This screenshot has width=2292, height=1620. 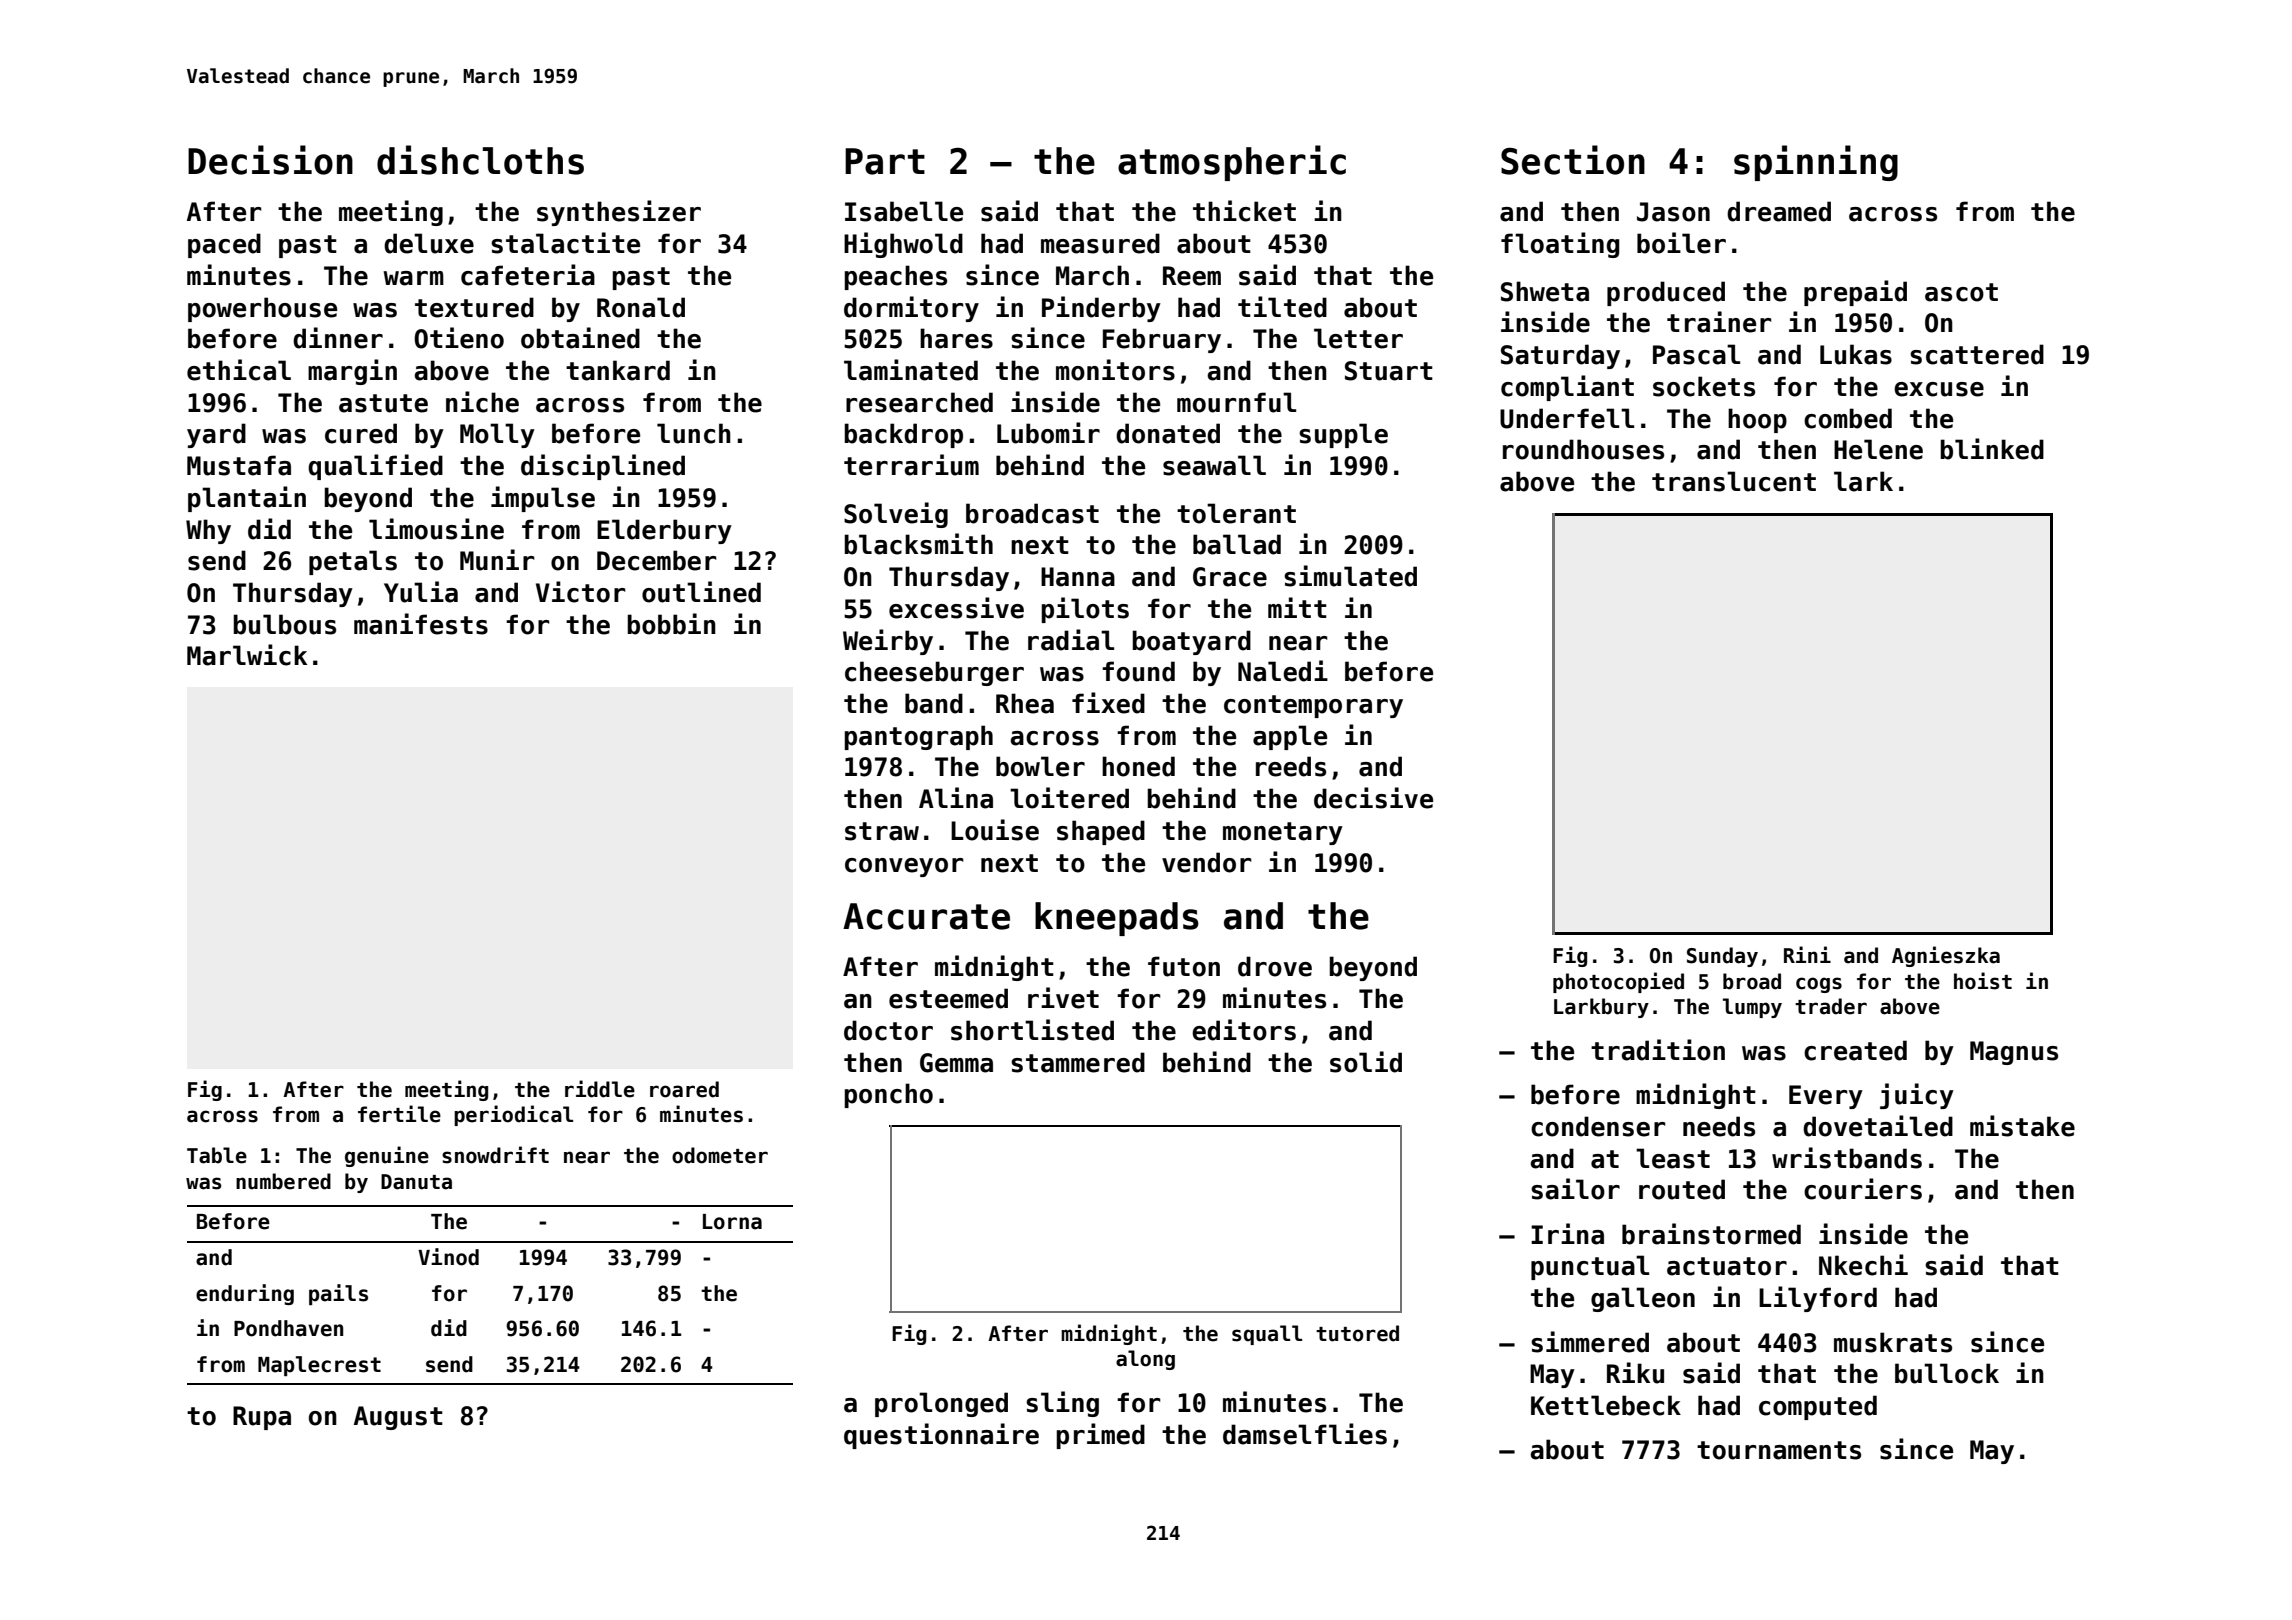 I want to click on Part, so click(x=885, y=161).
